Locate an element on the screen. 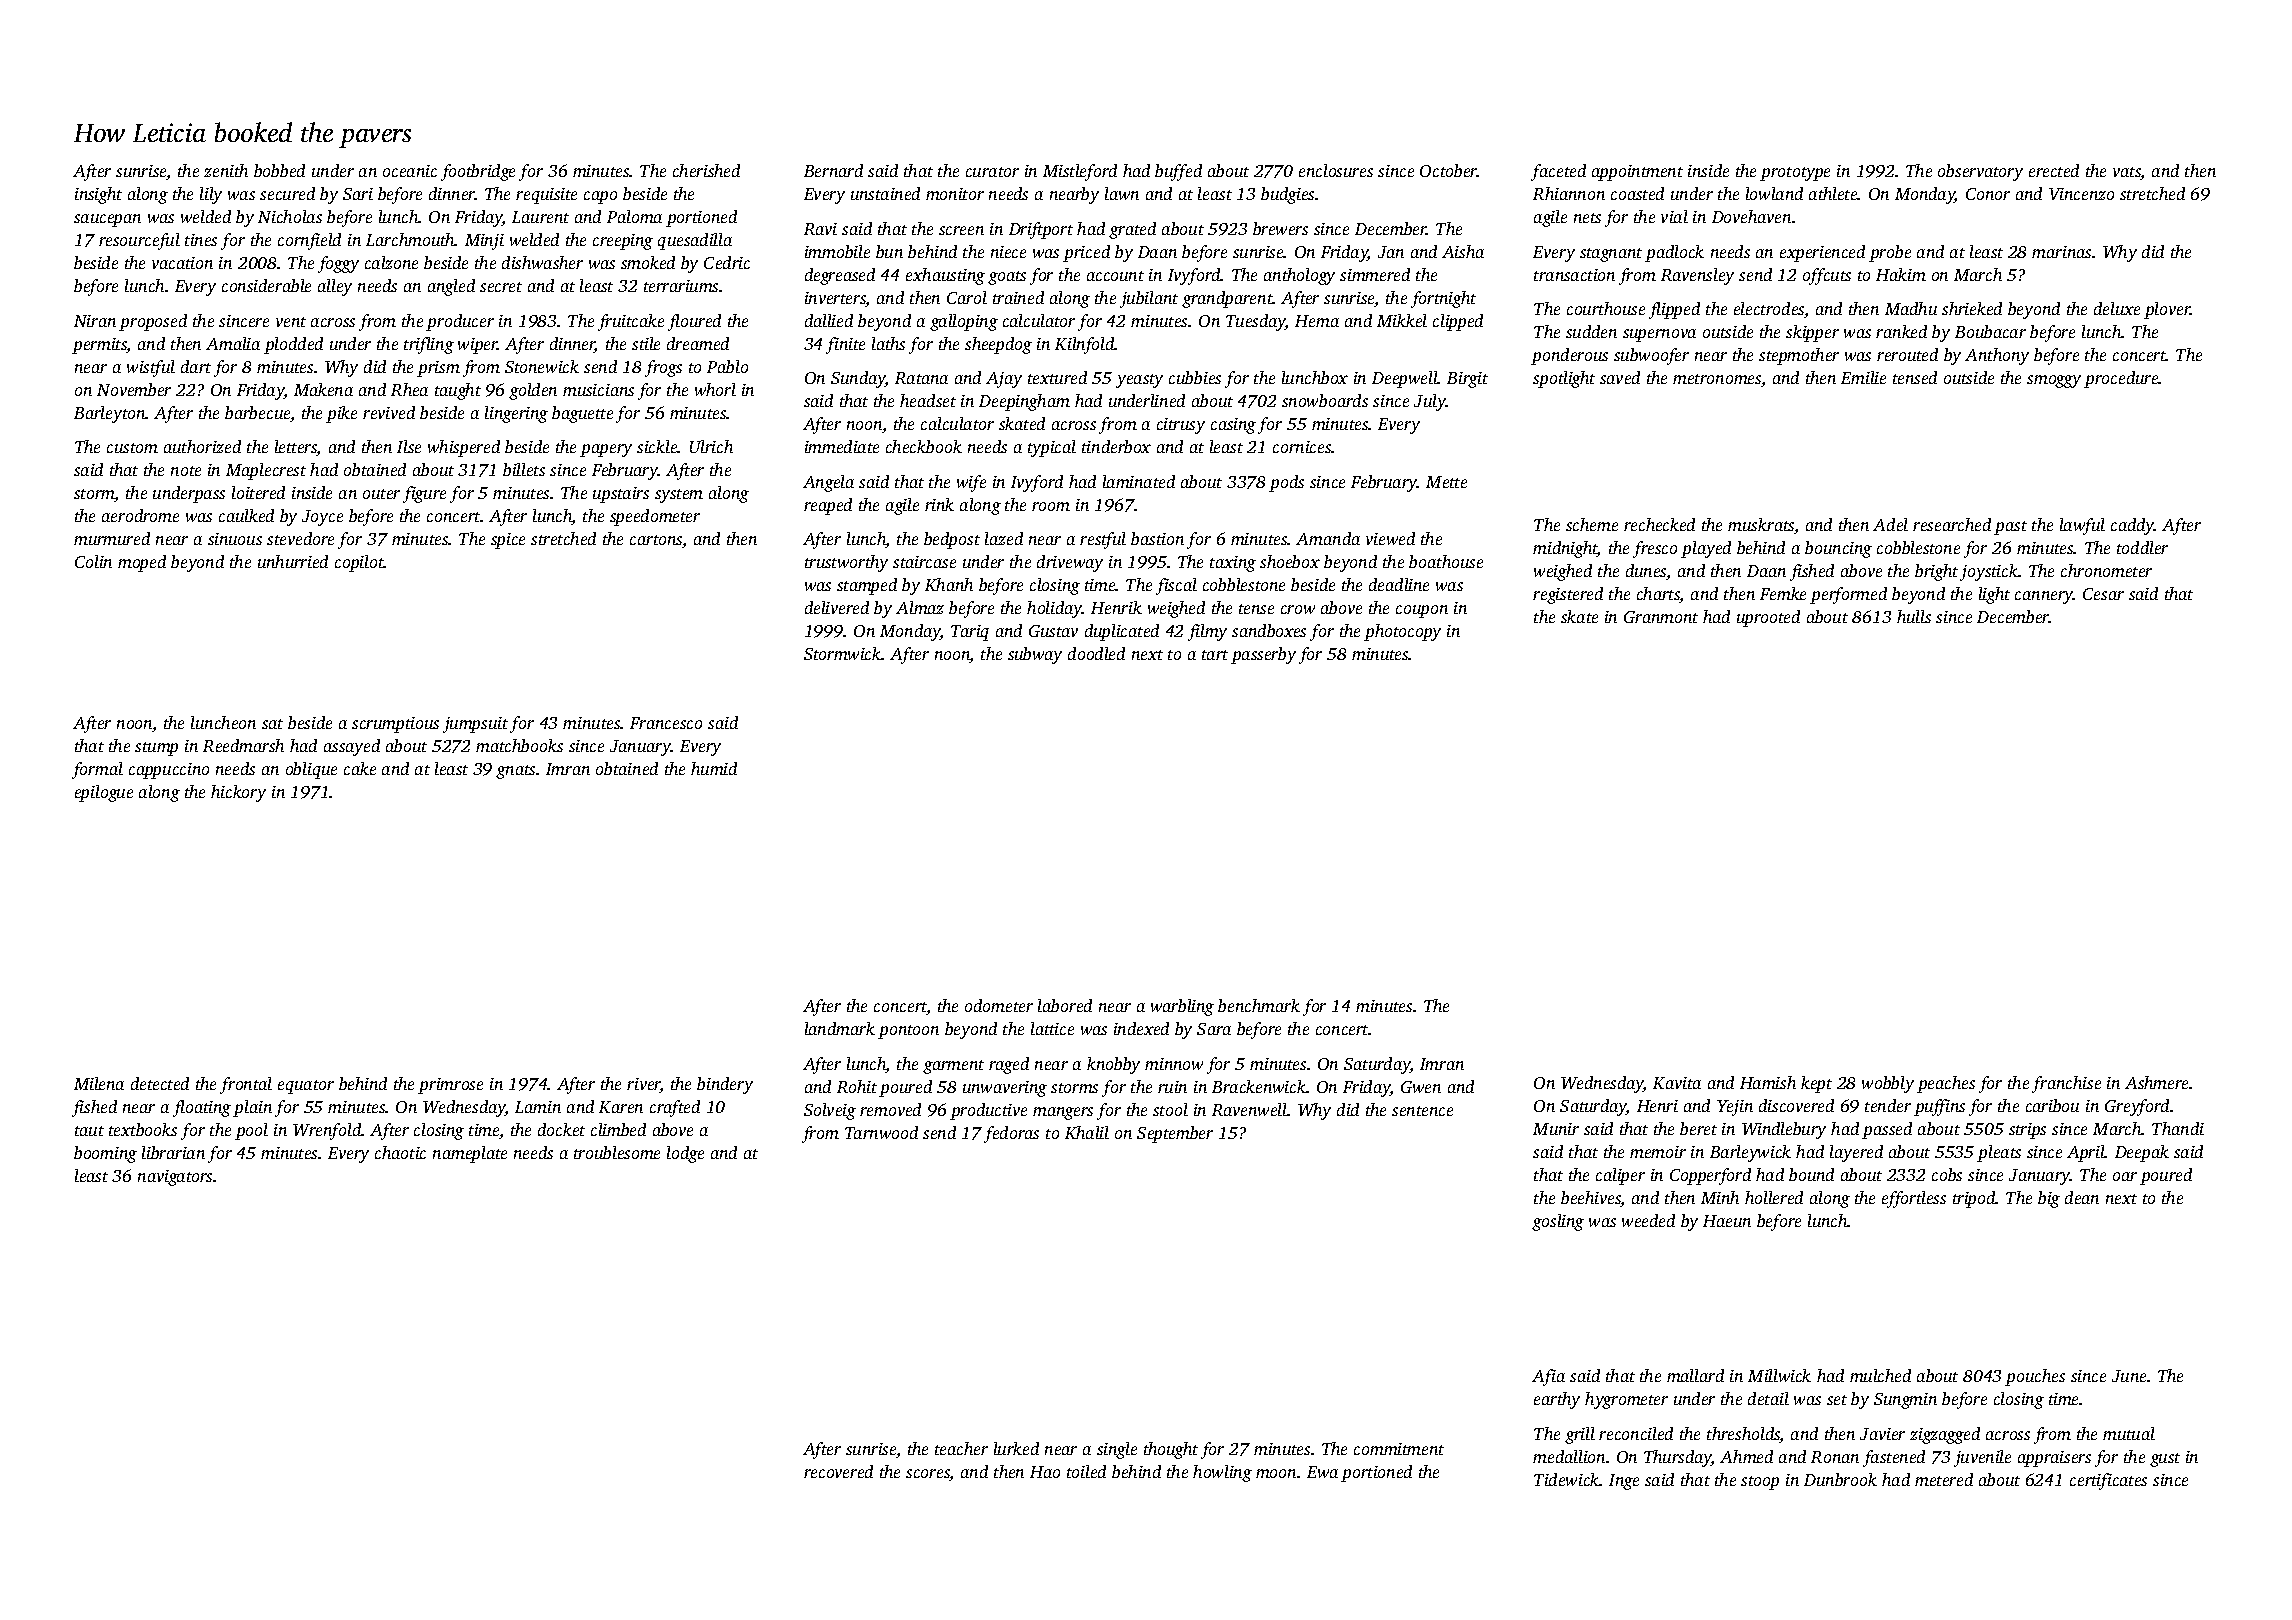  procedure is located at coordinates (2121, 379).
